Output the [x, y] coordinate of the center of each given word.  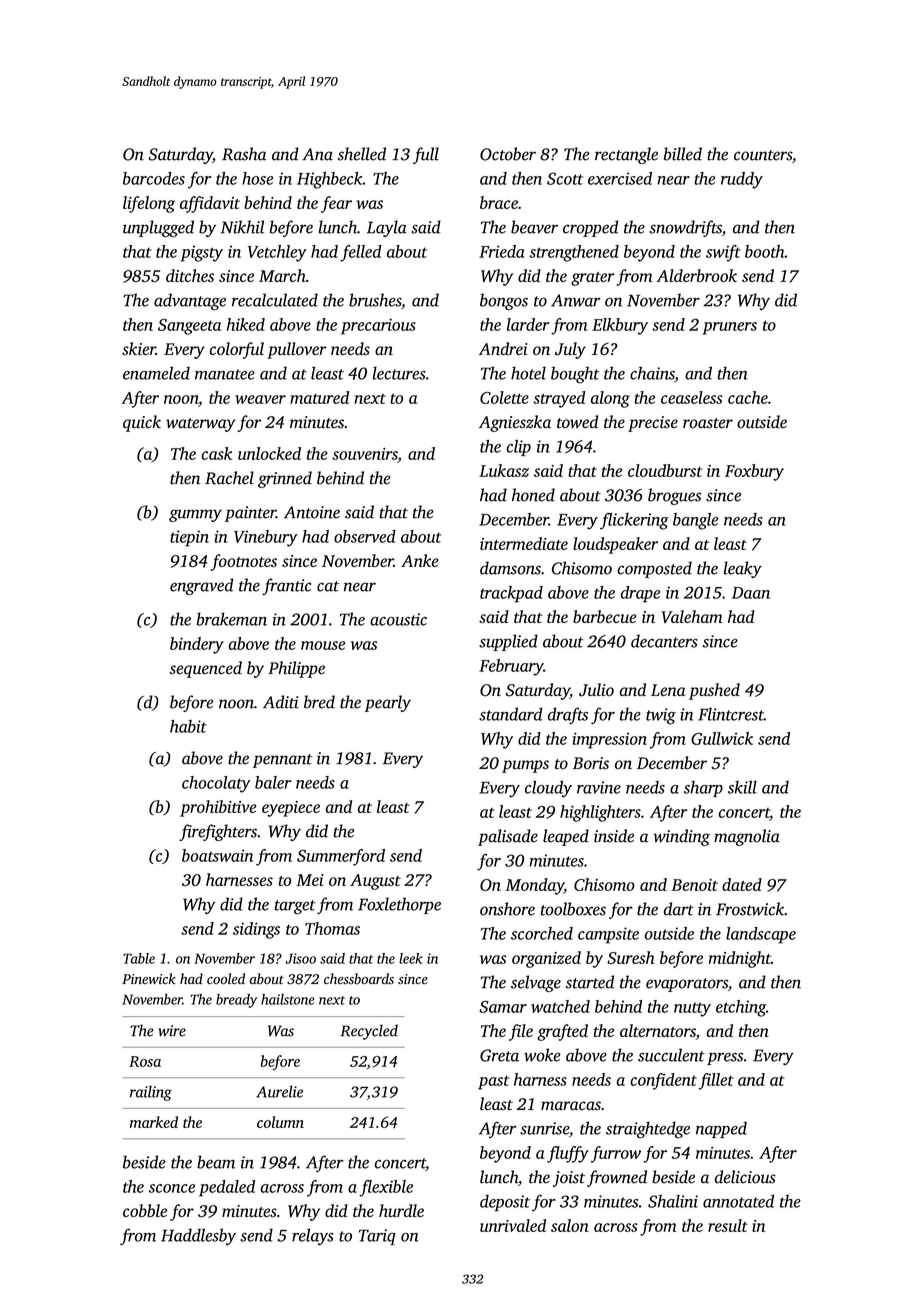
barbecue [604, 616]
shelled [362, 154]
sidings [256, 930]
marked [154, 1122]
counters [763, 155]
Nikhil [242, 227]
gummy [195, 515]
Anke [420, 560]
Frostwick [750, 909]
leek [410, 958]
